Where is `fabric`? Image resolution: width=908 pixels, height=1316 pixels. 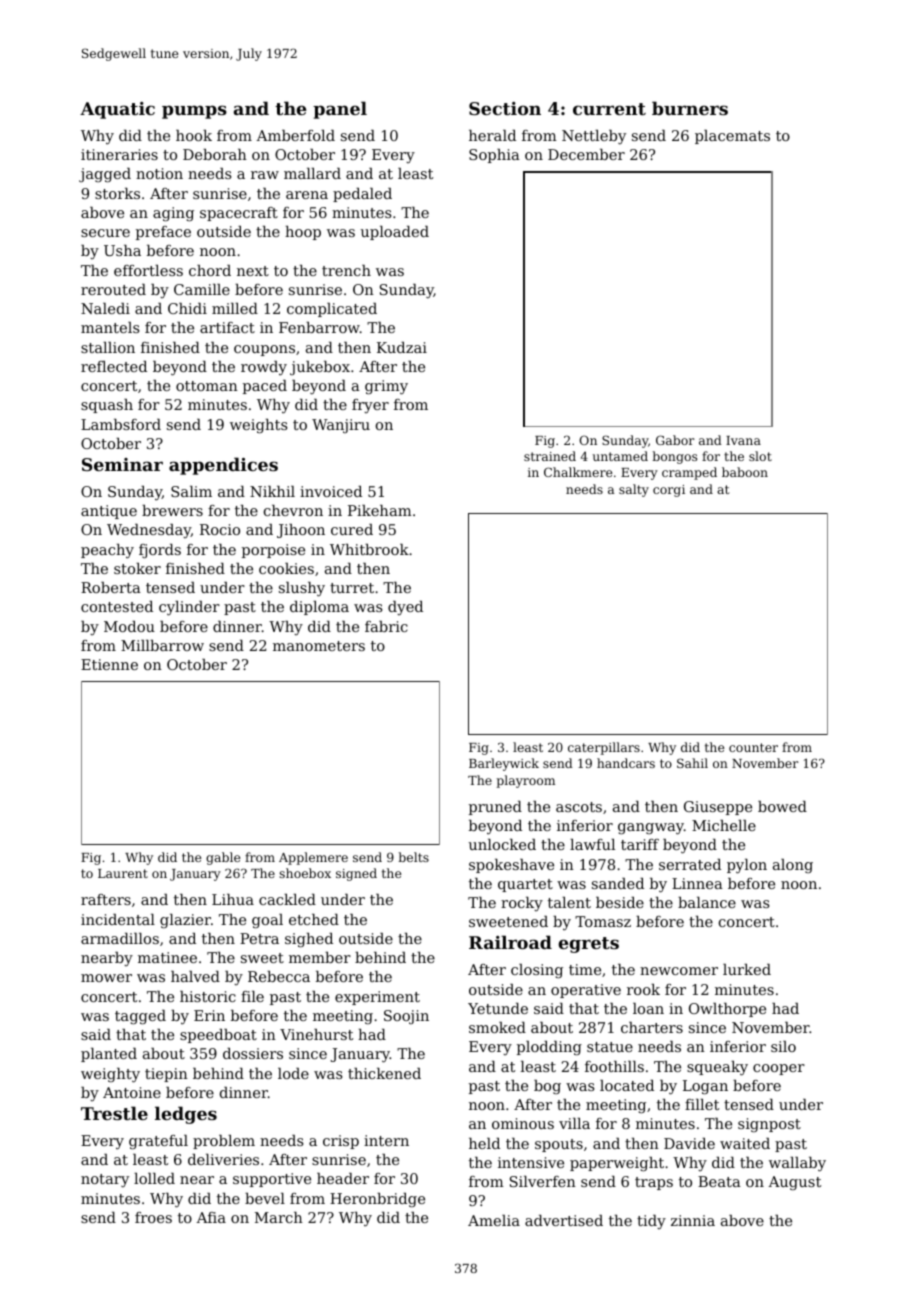 fabric is located at coordinates (386, 626).
